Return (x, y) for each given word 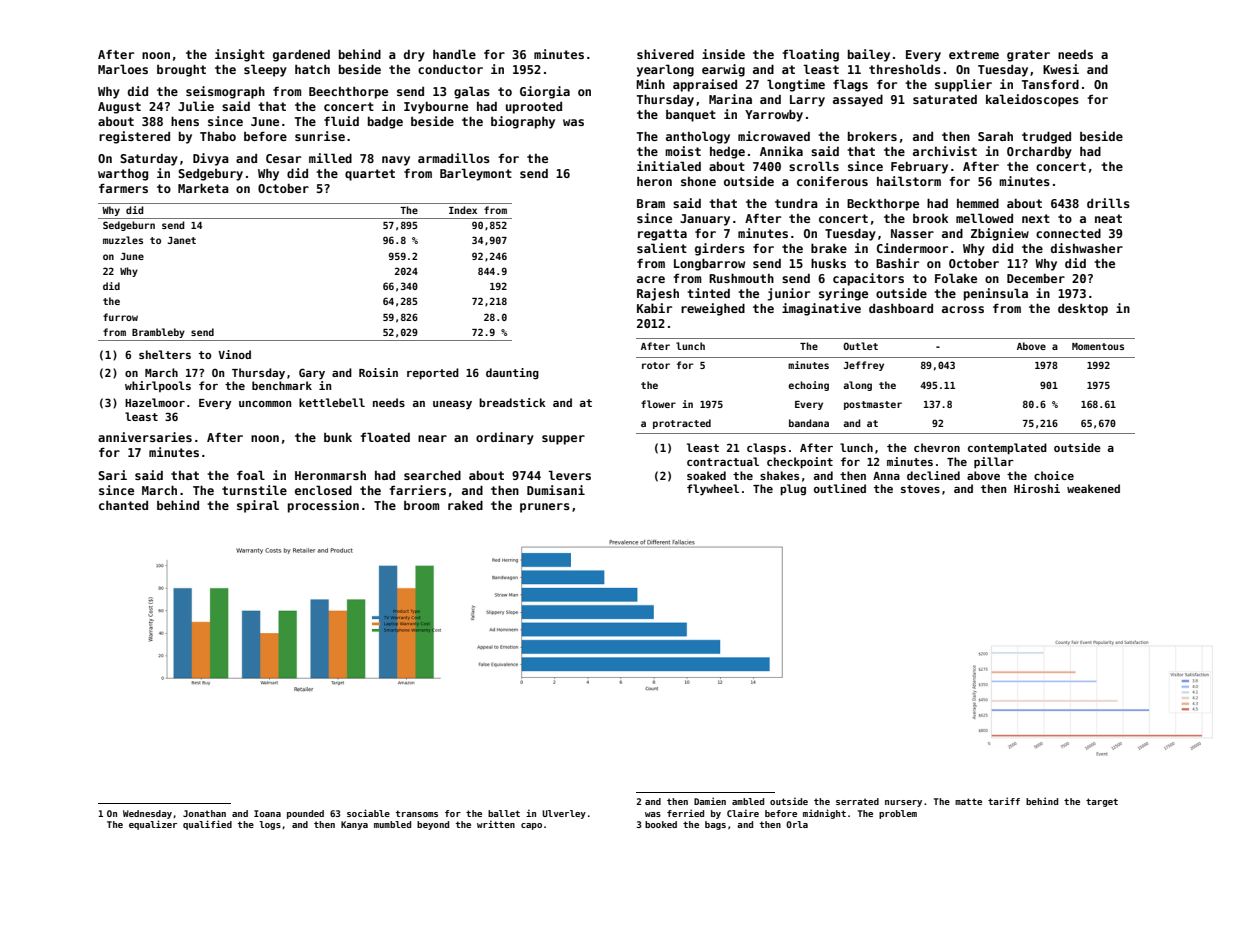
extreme (974, 54)
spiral (258, 506)
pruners (545, 508)
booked (661, 824)
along (857, 386)
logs (270, 825)
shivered (665, 54)
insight (240, 55)
